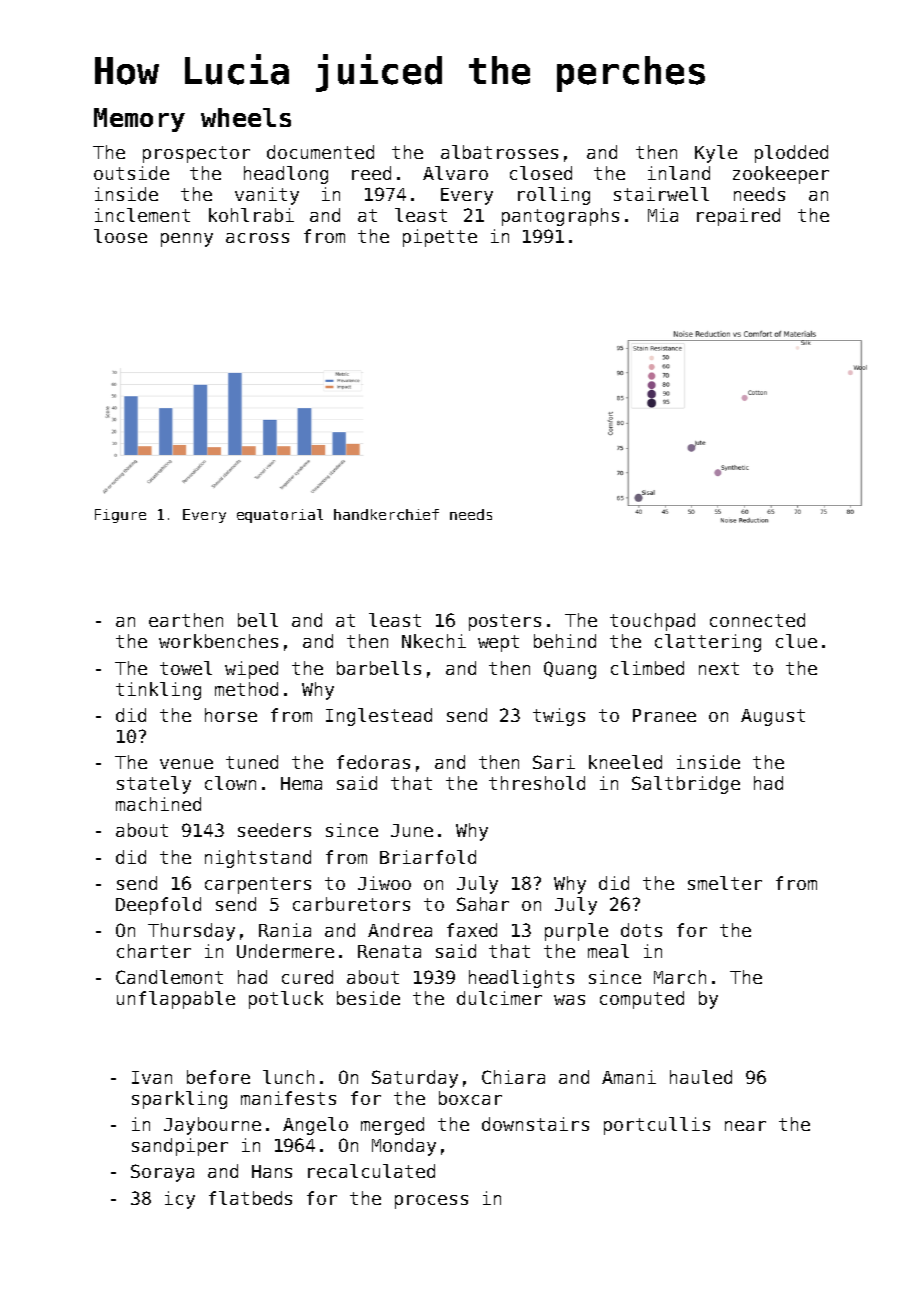  What do you see at coordinates (218, 641) in the screenshot?
I see `workbenches` at bounding box center [218, 641].
